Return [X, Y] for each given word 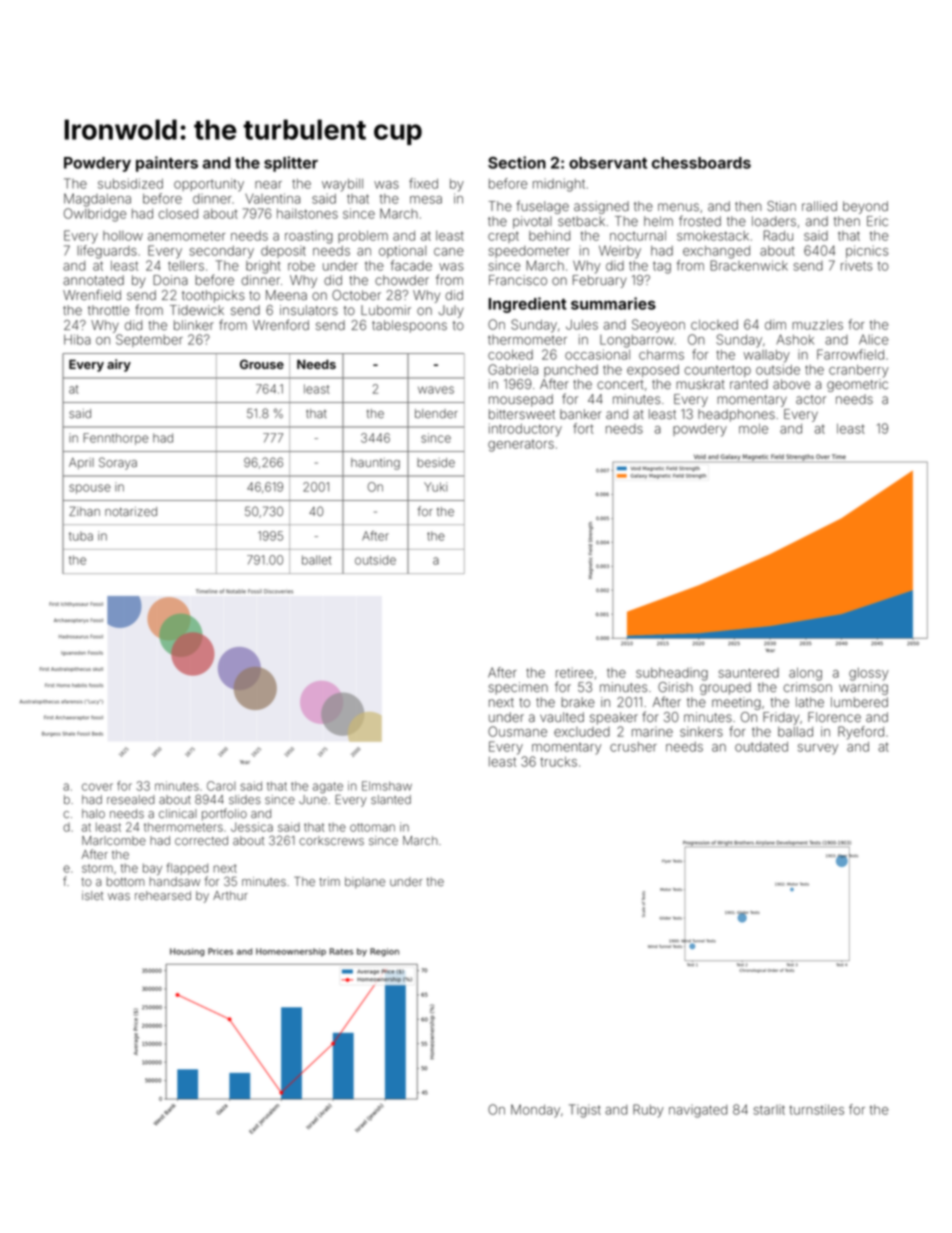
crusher [633, 747]
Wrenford [281, 324]
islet [92, 895]
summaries [613, 303]
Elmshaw [387, 786]
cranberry [859, 371]
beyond [865, 207]
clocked [714, 325]
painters [167, 164]
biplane [365, 883]
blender [436, 413]
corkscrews [331, 840]
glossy [869, 674]
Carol [221, 786]
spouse [90, 489]
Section [517, 162]
